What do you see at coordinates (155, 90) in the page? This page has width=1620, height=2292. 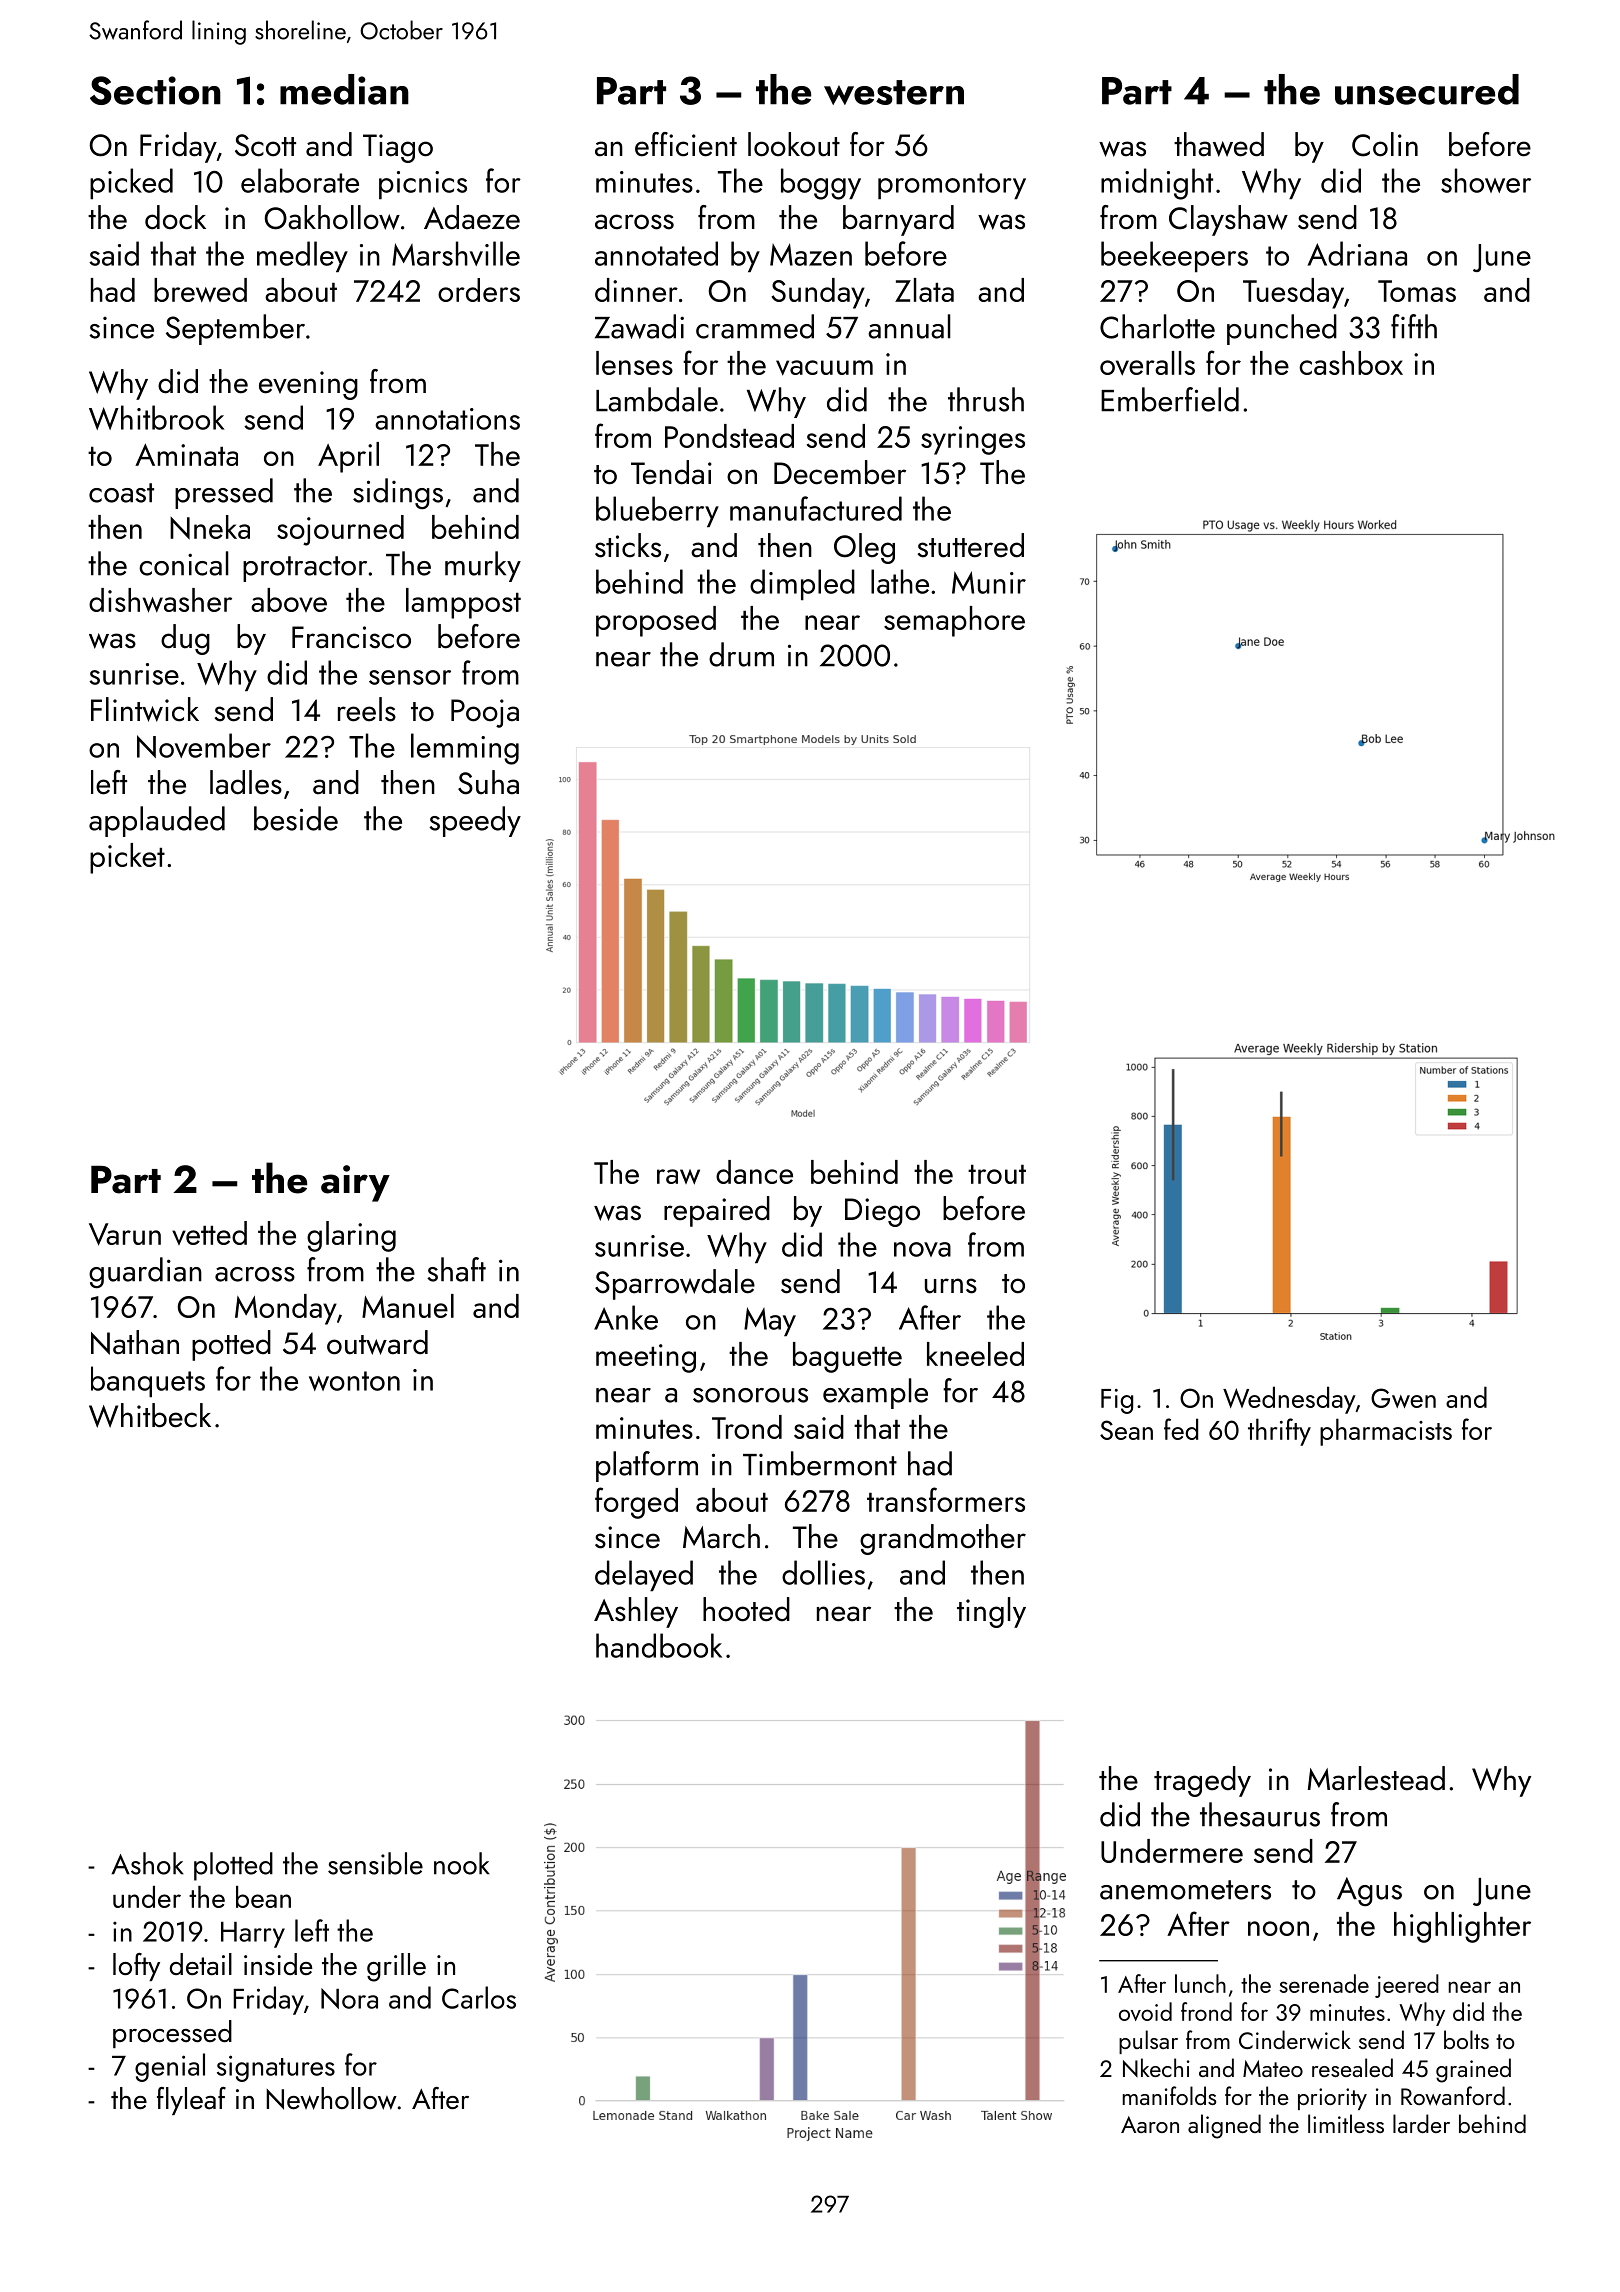 I see `Section` at bounding box center [155, 90].
